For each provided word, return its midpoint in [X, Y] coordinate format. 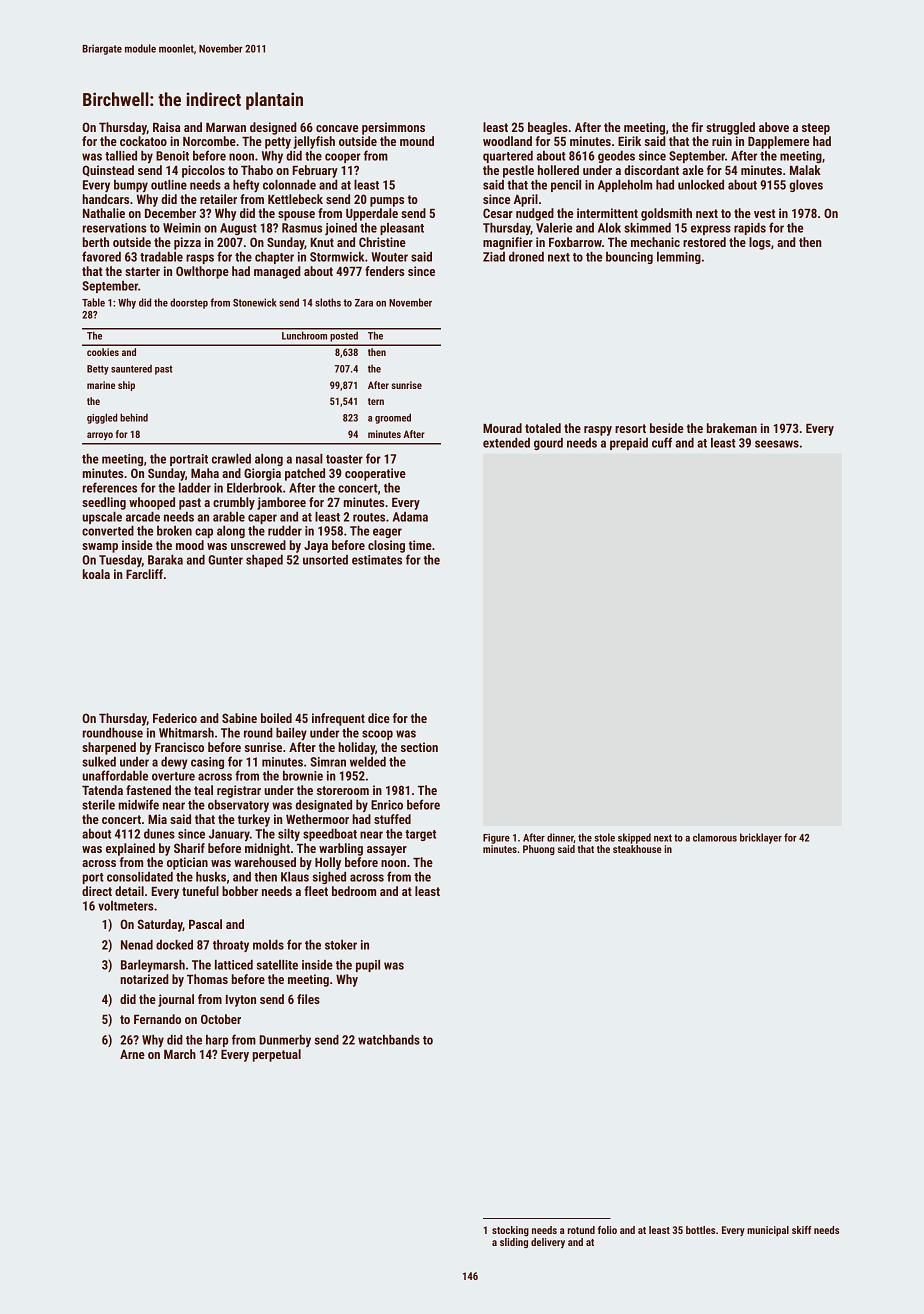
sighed [329, 878]
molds [268, 945]
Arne [132, 1054]
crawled [231, 459]
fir [697, 127]
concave [337, 128]
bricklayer [761, 838]
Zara [364, 303]
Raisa [166, 127]
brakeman [732, 428]
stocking [510, 1231]
